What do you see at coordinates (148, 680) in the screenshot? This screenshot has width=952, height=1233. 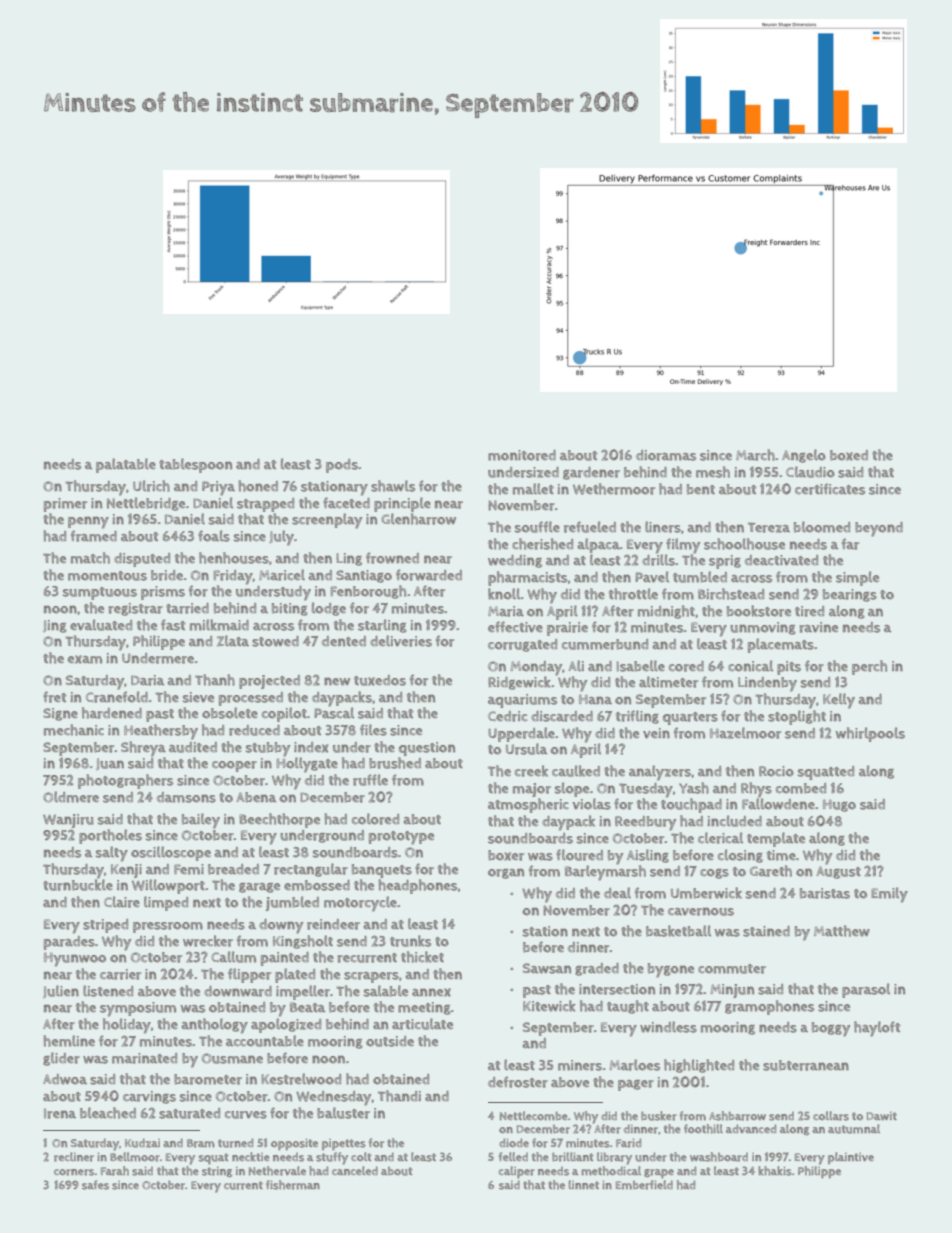 I see `Daria` at bounding box center [148, 680].
